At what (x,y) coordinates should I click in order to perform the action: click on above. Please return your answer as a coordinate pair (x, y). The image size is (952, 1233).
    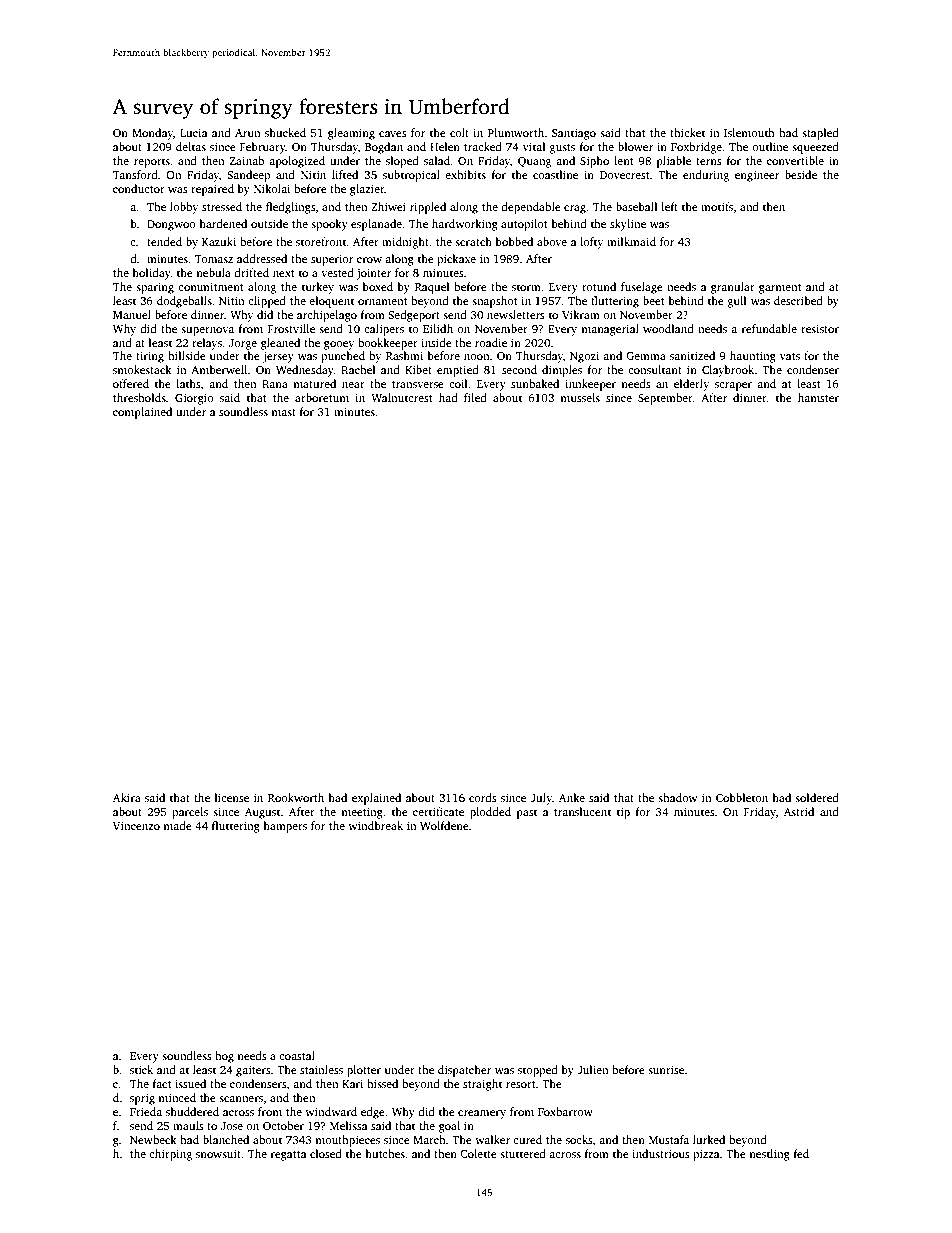
    Looking at the image, I should click on (552, 241).
